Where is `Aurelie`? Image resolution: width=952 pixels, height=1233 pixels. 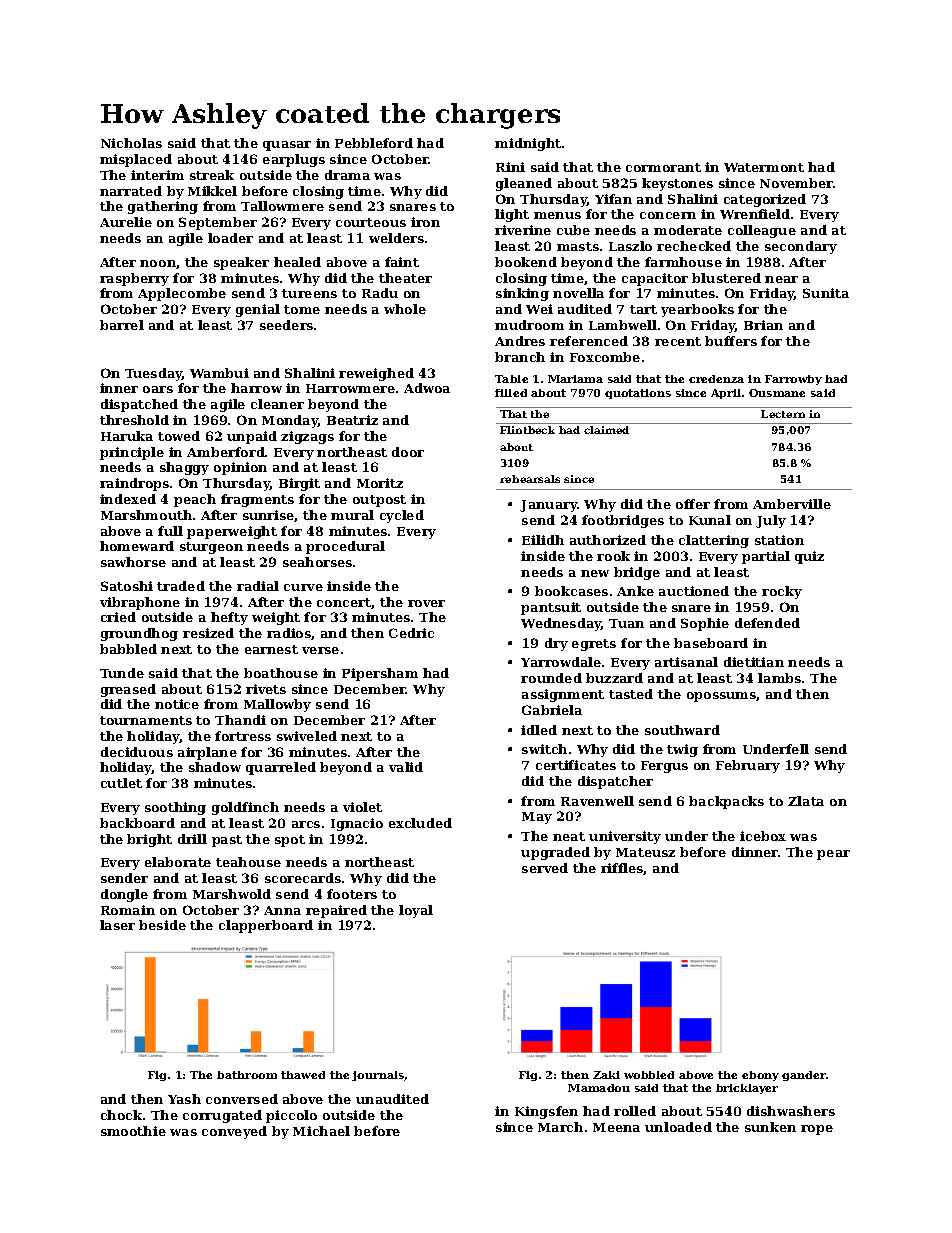
Aurelie is located at coordinates (126, 222).
